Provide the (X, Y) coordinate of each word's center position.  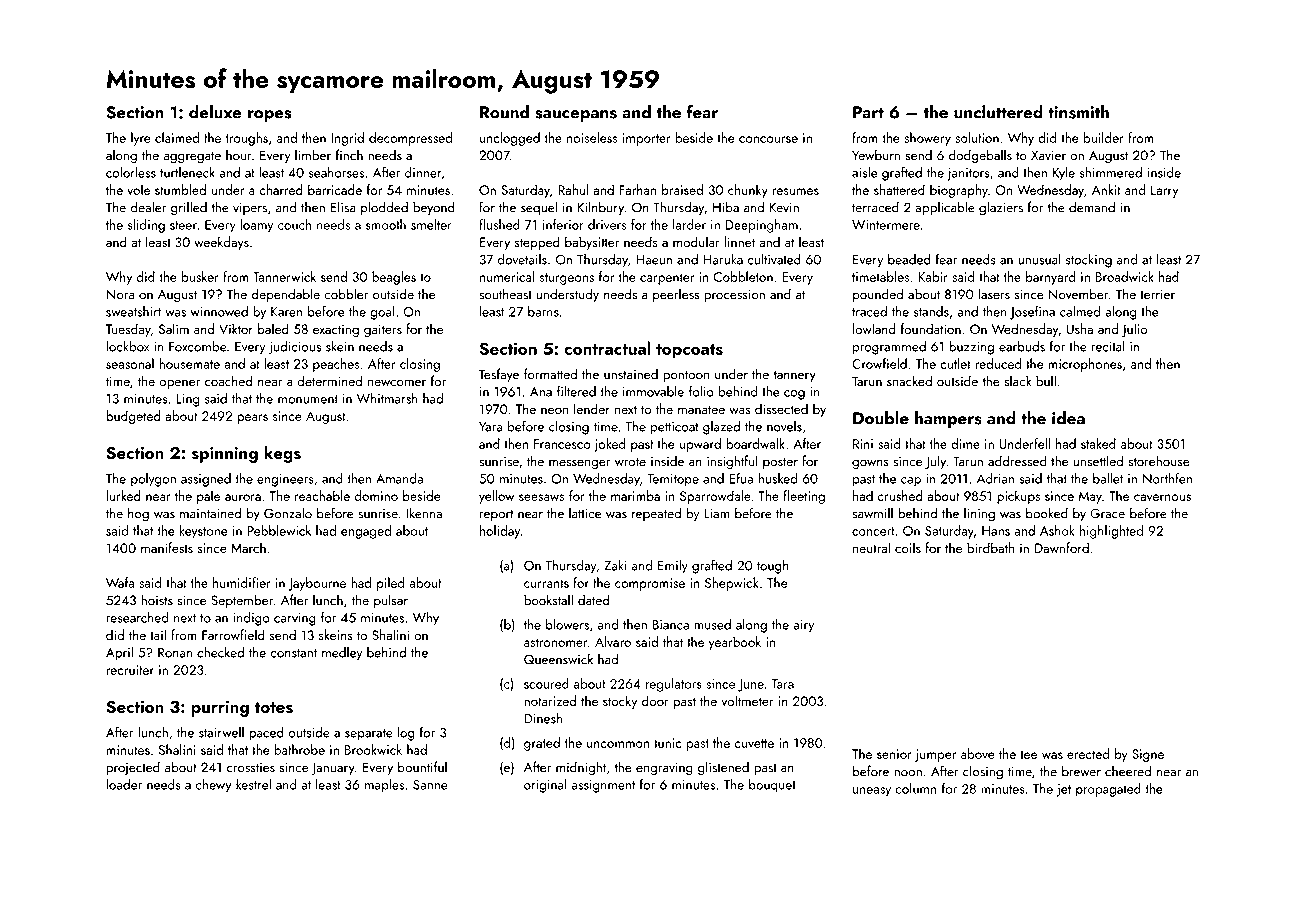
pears (252, 419)
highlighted (1111, 532)
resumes (795, 191)
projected (133, 768)
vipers (250, 209)
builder (1104, 137)
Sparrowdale (715, 497)
